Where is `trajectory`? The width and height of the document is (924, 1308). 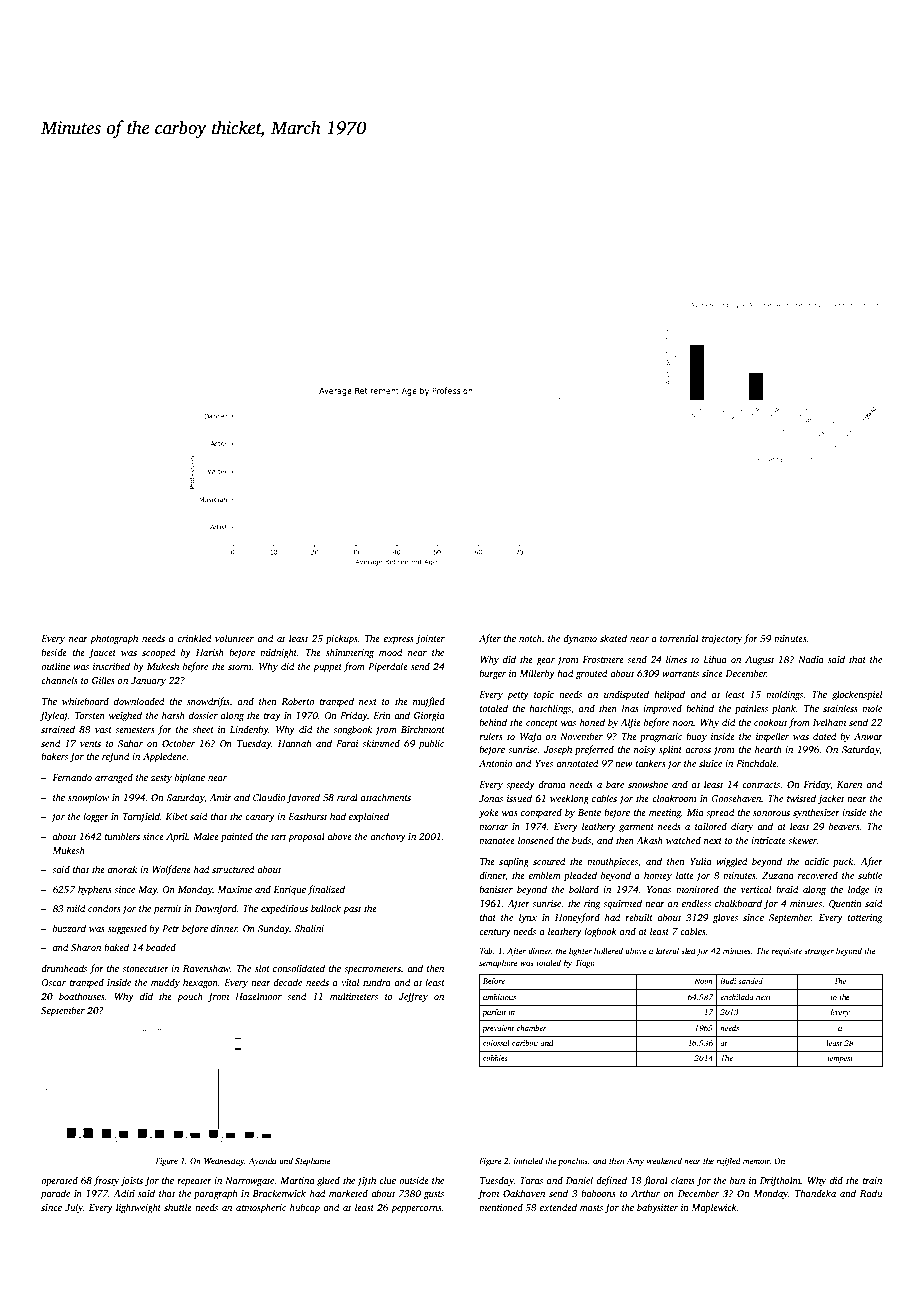
trajectory is located at coordinates (722, 639).
